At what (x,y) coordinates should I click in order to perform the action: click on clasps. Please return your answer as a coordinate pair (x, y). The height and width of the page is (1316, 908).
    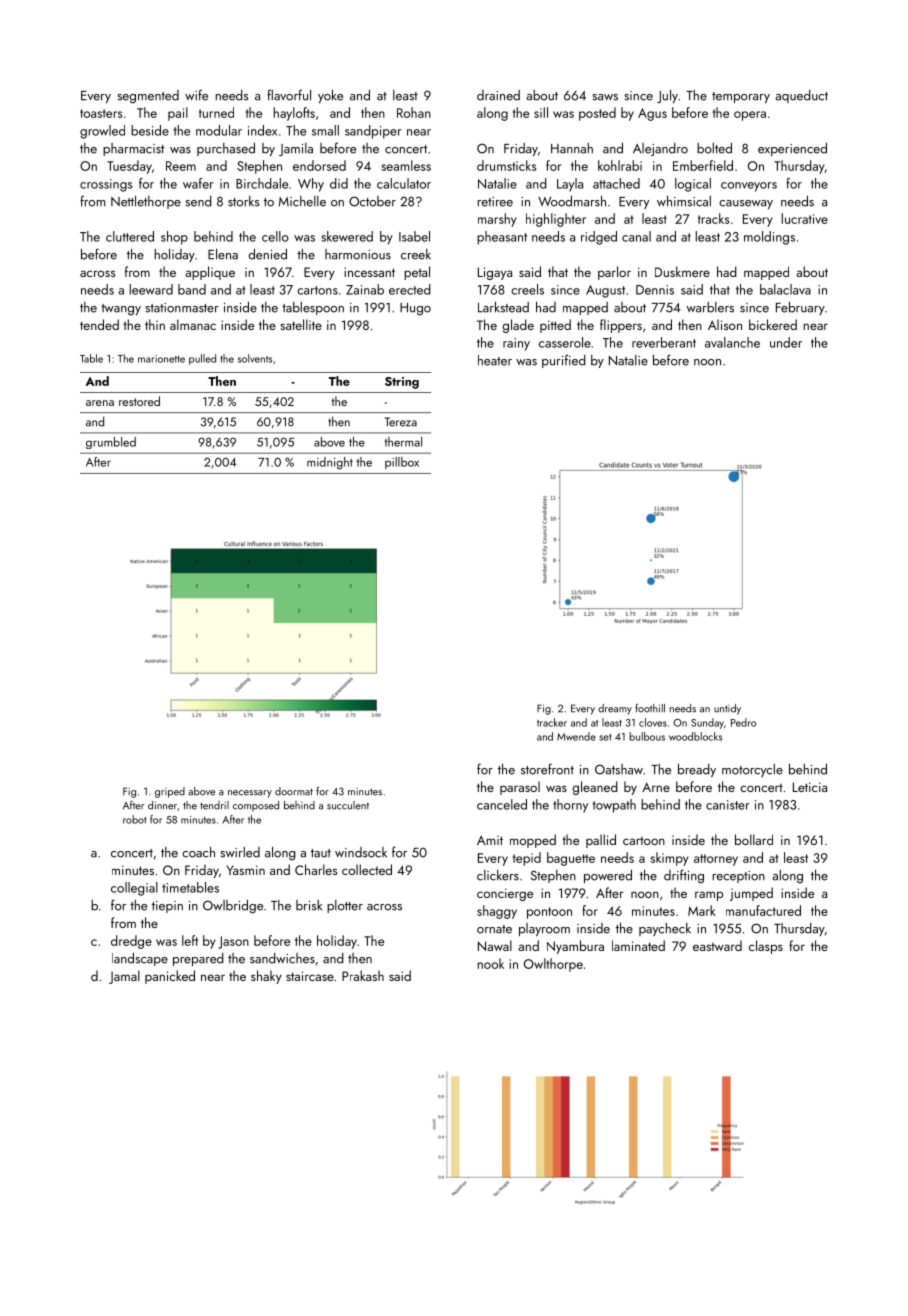
    Looking at the image, I should click on (766, 947).
